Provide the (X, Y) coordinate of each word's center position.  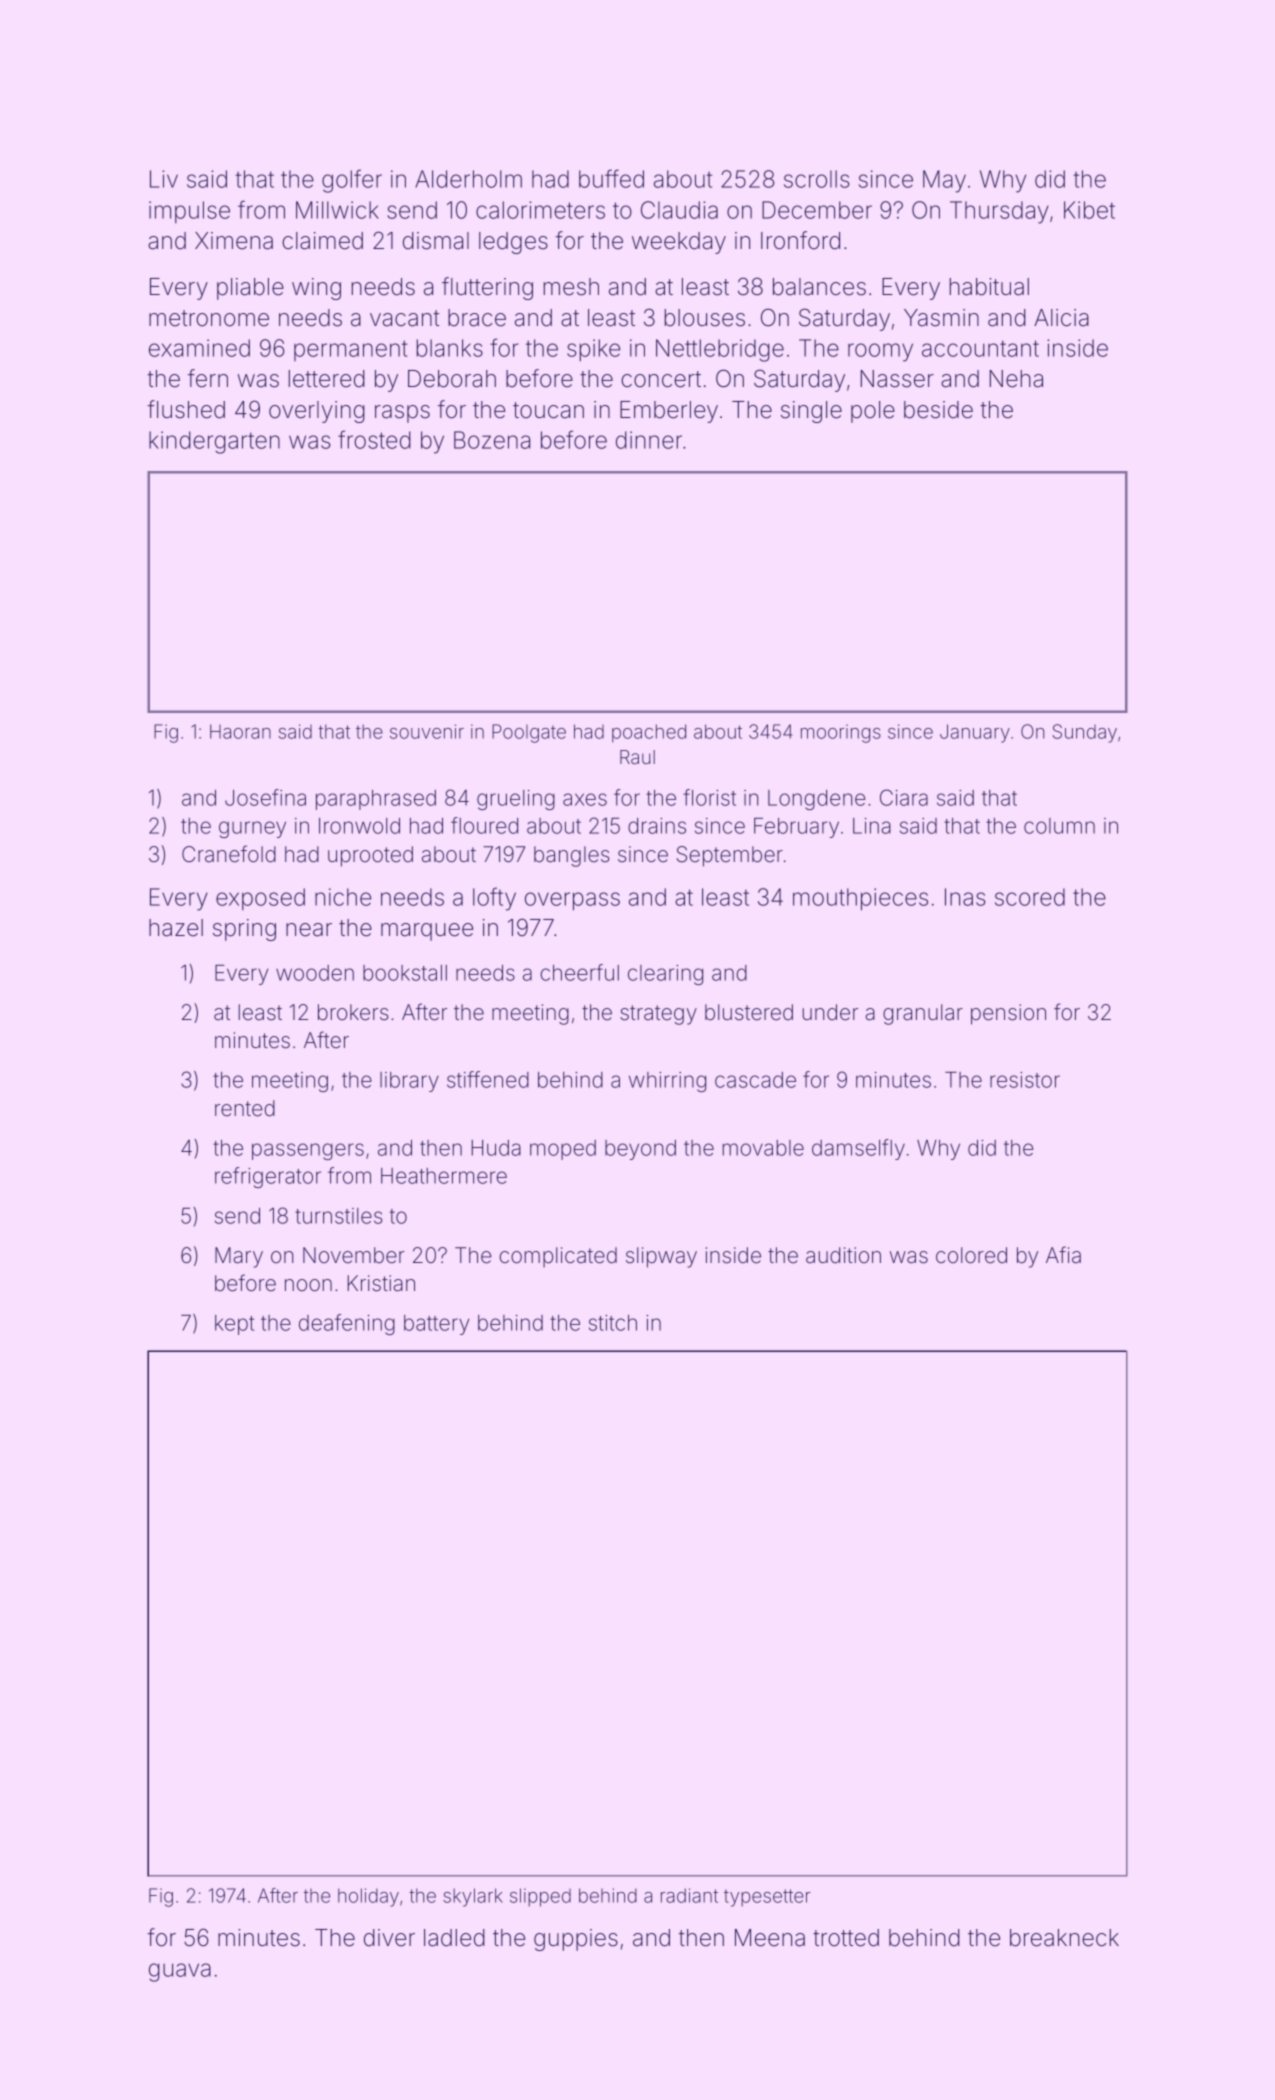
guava (180, 1972)
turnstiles (338, 1216)
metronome (209, 318)
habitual (989, 287)
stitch (613, 1323)
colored (971, 1255)
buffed (611, 178)
